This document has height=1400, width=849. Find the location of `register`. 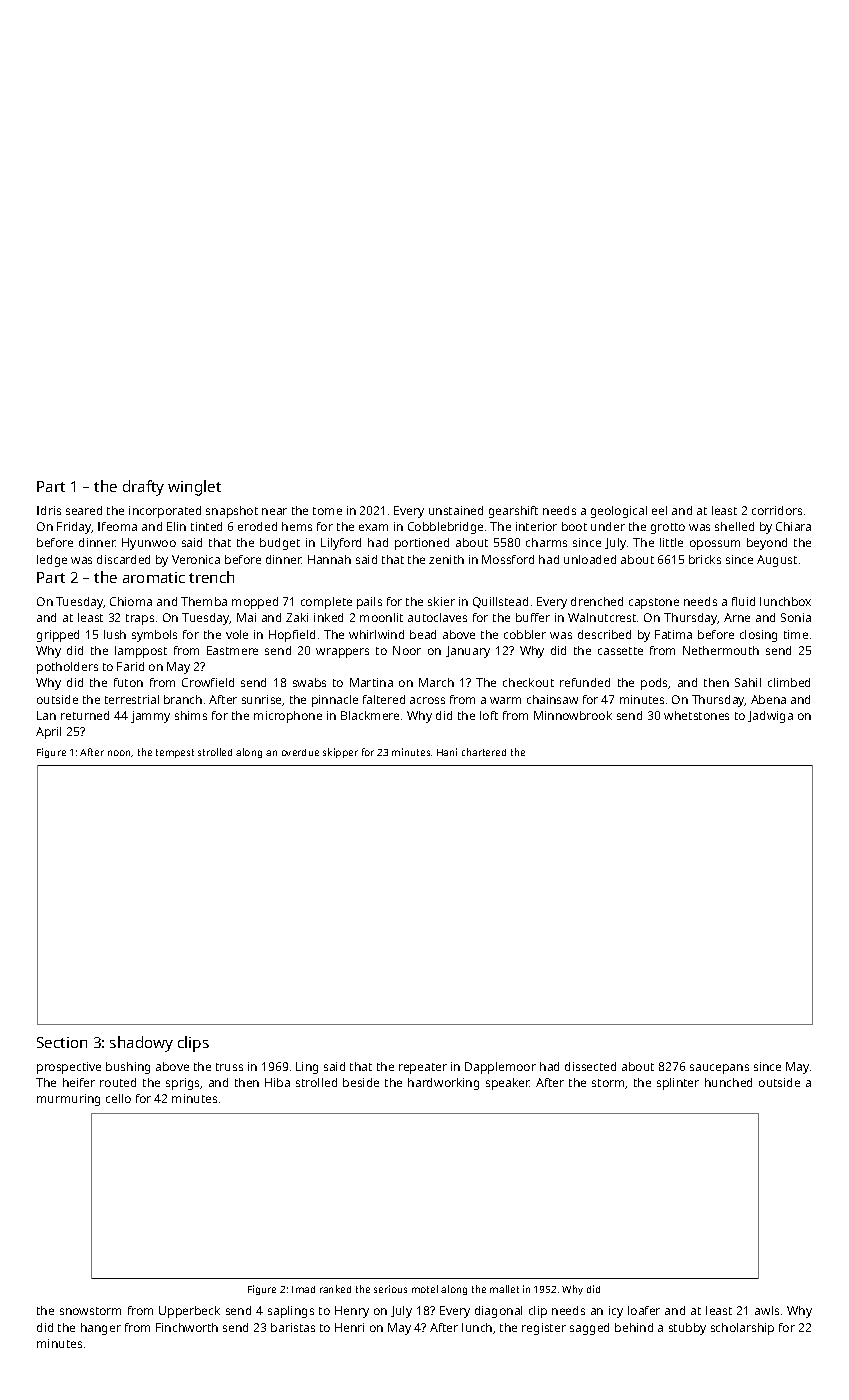

register is located at coordinates (544, 1329).
